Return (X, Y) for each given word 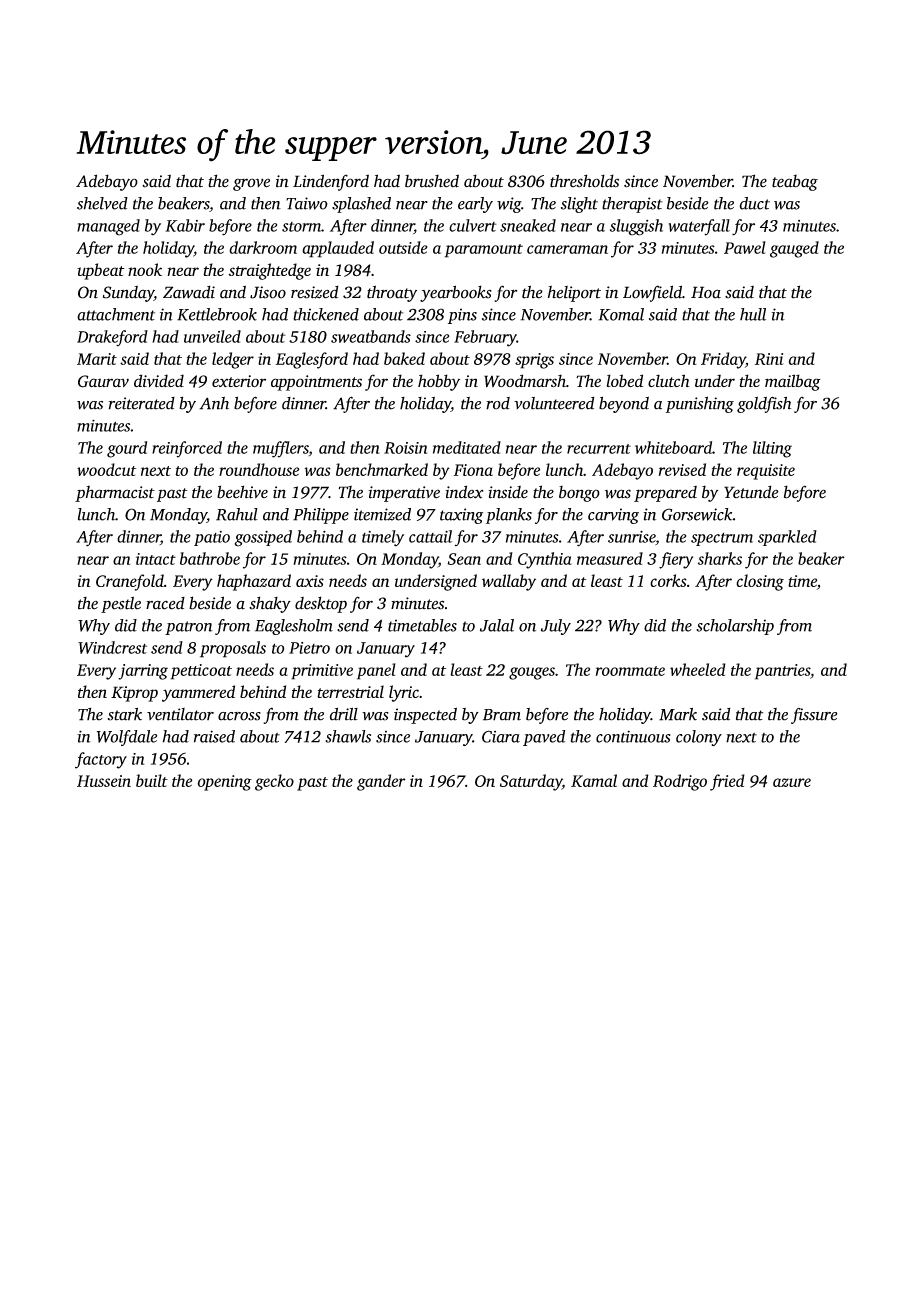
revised (682, 469)
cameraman (567, 249)
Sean (464, 559)
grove (251, 184)
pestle (121, 604)
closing (760, 582)
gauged (794, 249)
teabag (795, 182)
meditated (467, 447)
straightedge (270, 271)
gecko (274, 782)
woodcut (106, 469)
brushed (432, 181)
